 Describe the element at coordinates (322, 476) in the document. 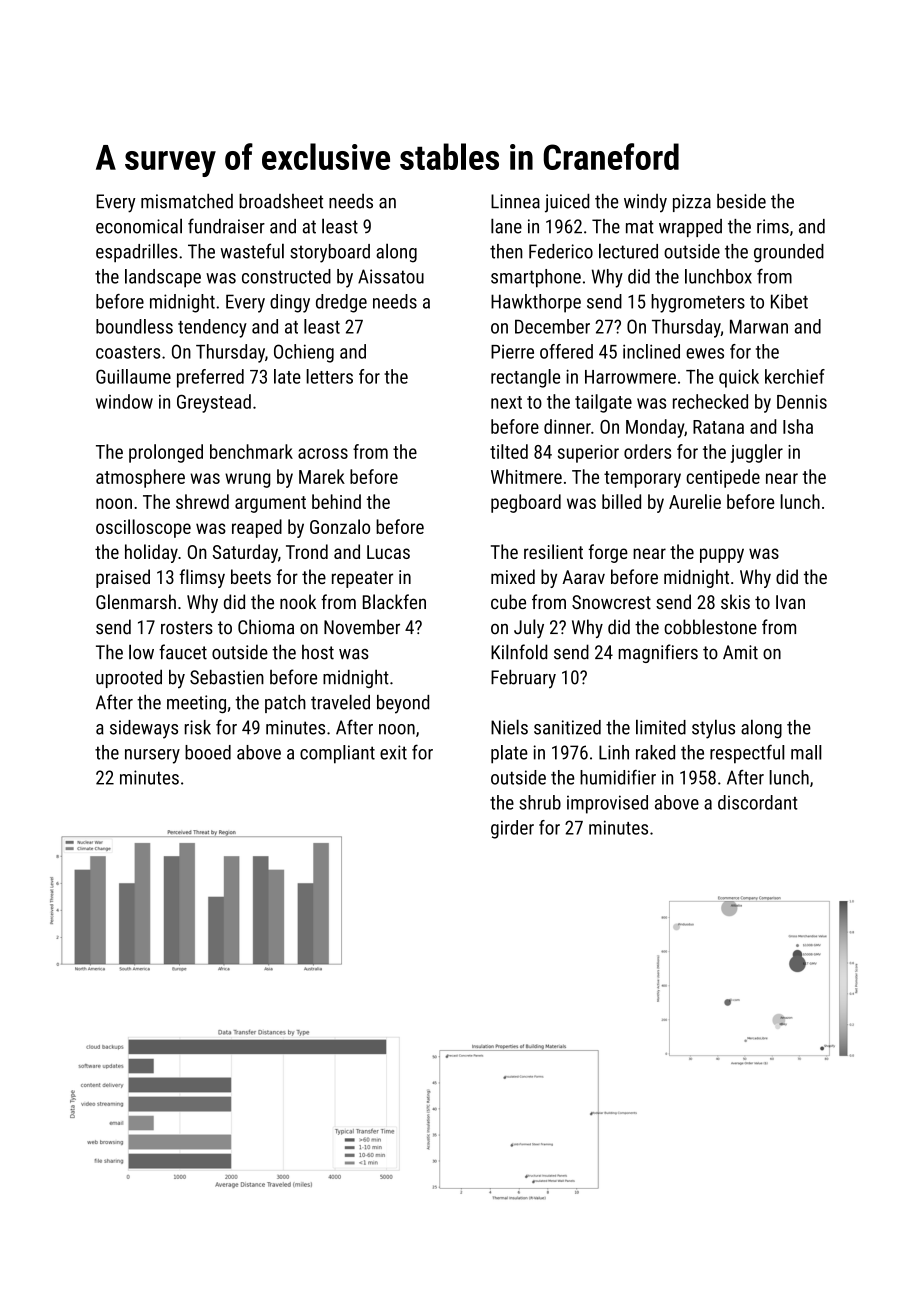

I see `Marek` at that location.
